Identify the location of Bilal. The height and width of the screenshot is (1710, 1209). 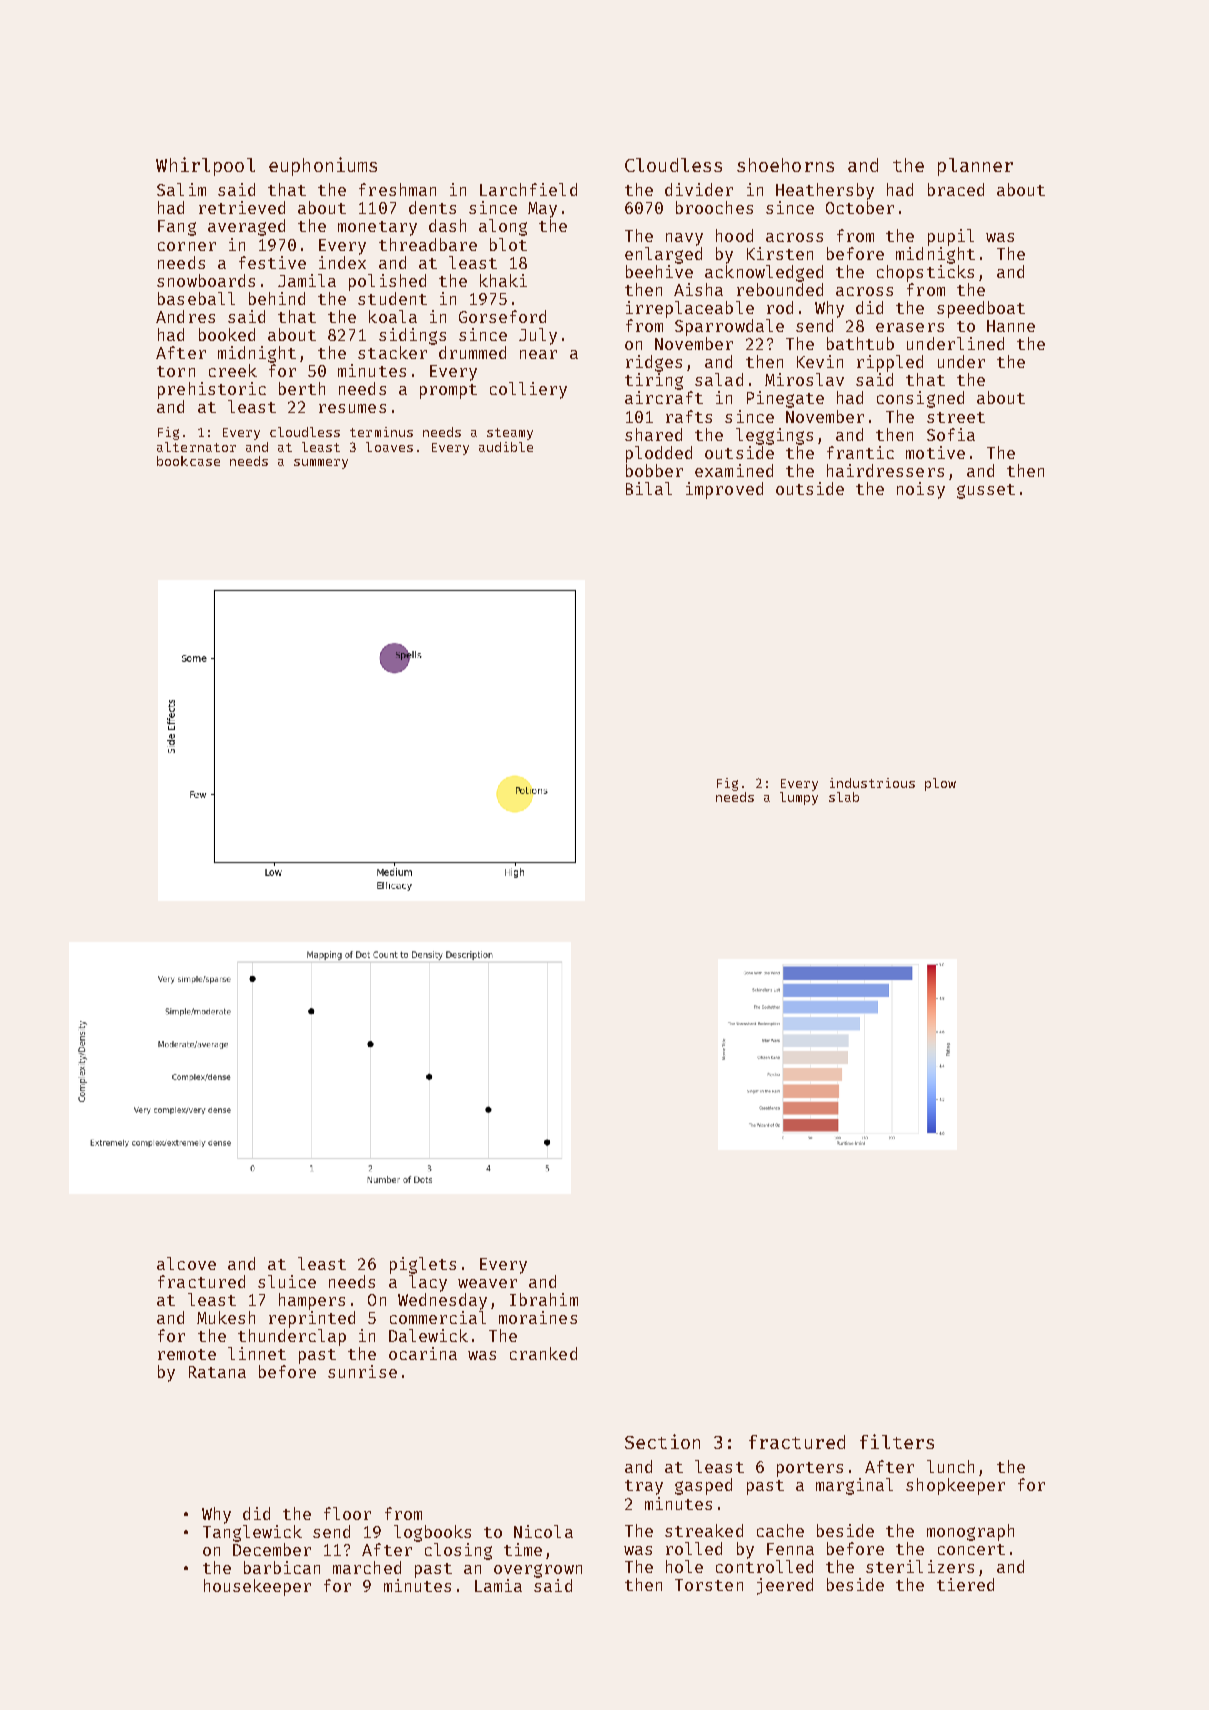
(649, 488).
